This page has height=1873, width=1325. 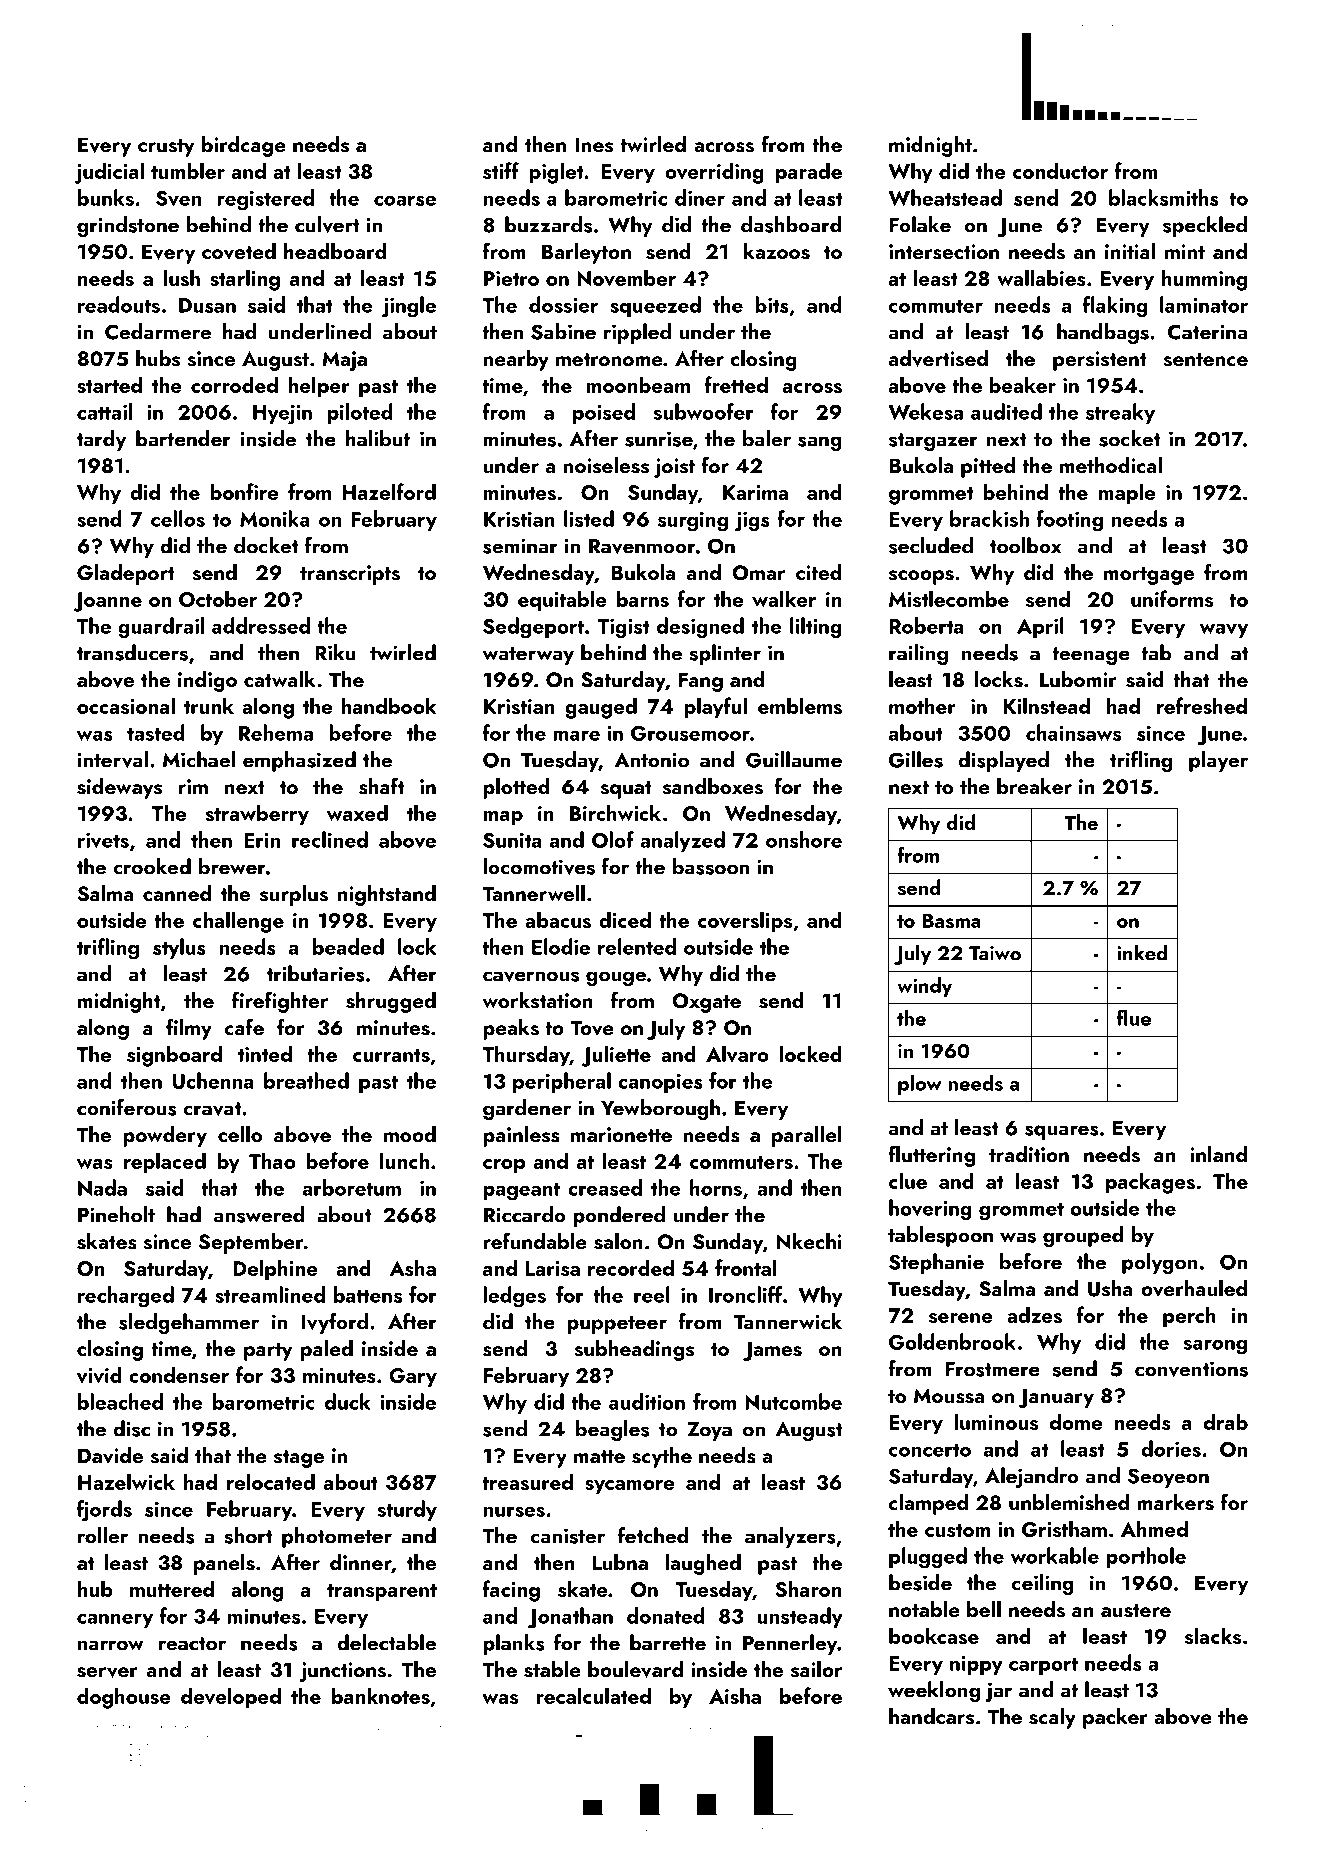 What do you see at coordinates (511, 1591) in the page?
I see `facing` at bounding box center [511, 1591].
